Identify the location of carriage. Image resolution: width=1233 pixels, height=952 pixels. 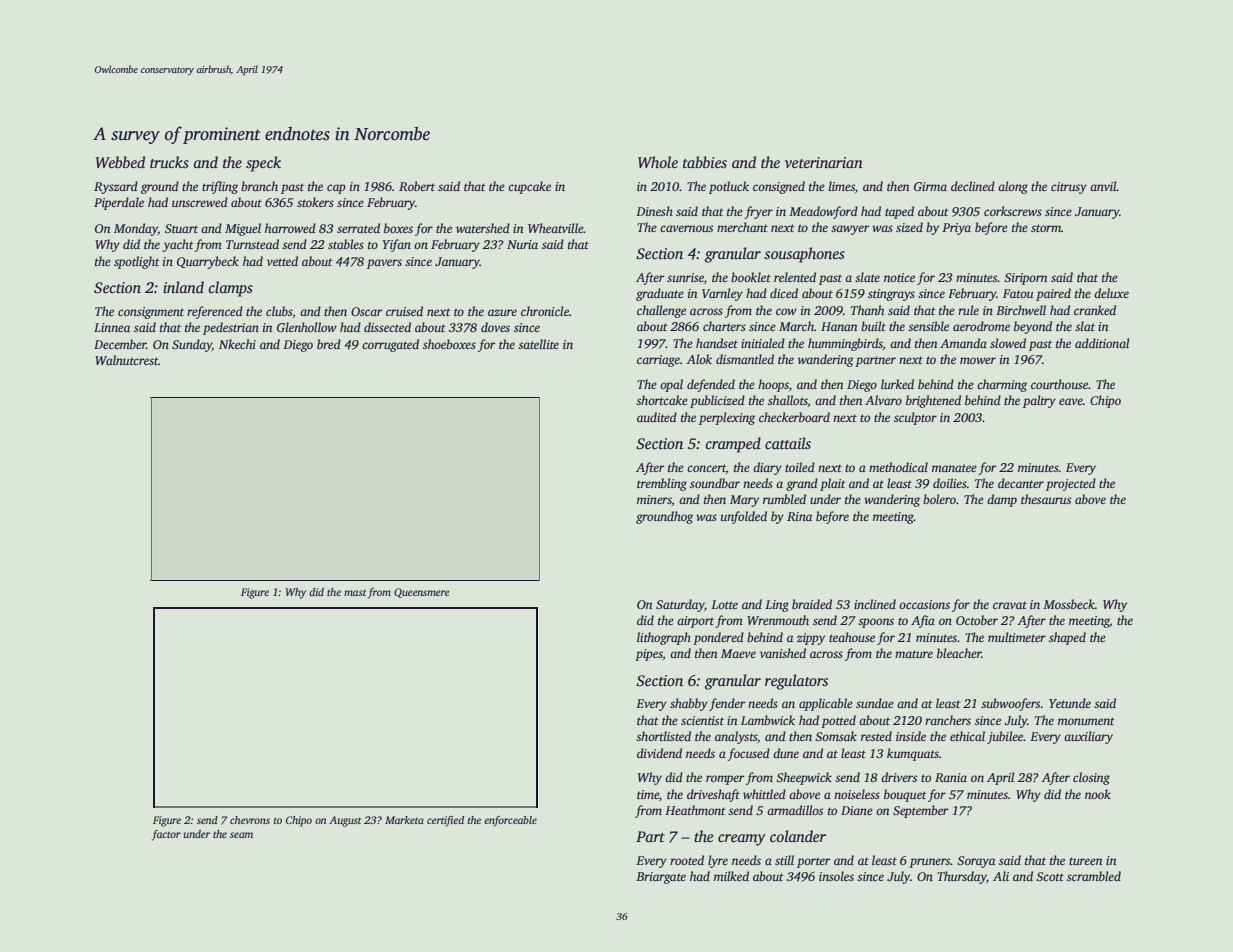
(658, 361).
